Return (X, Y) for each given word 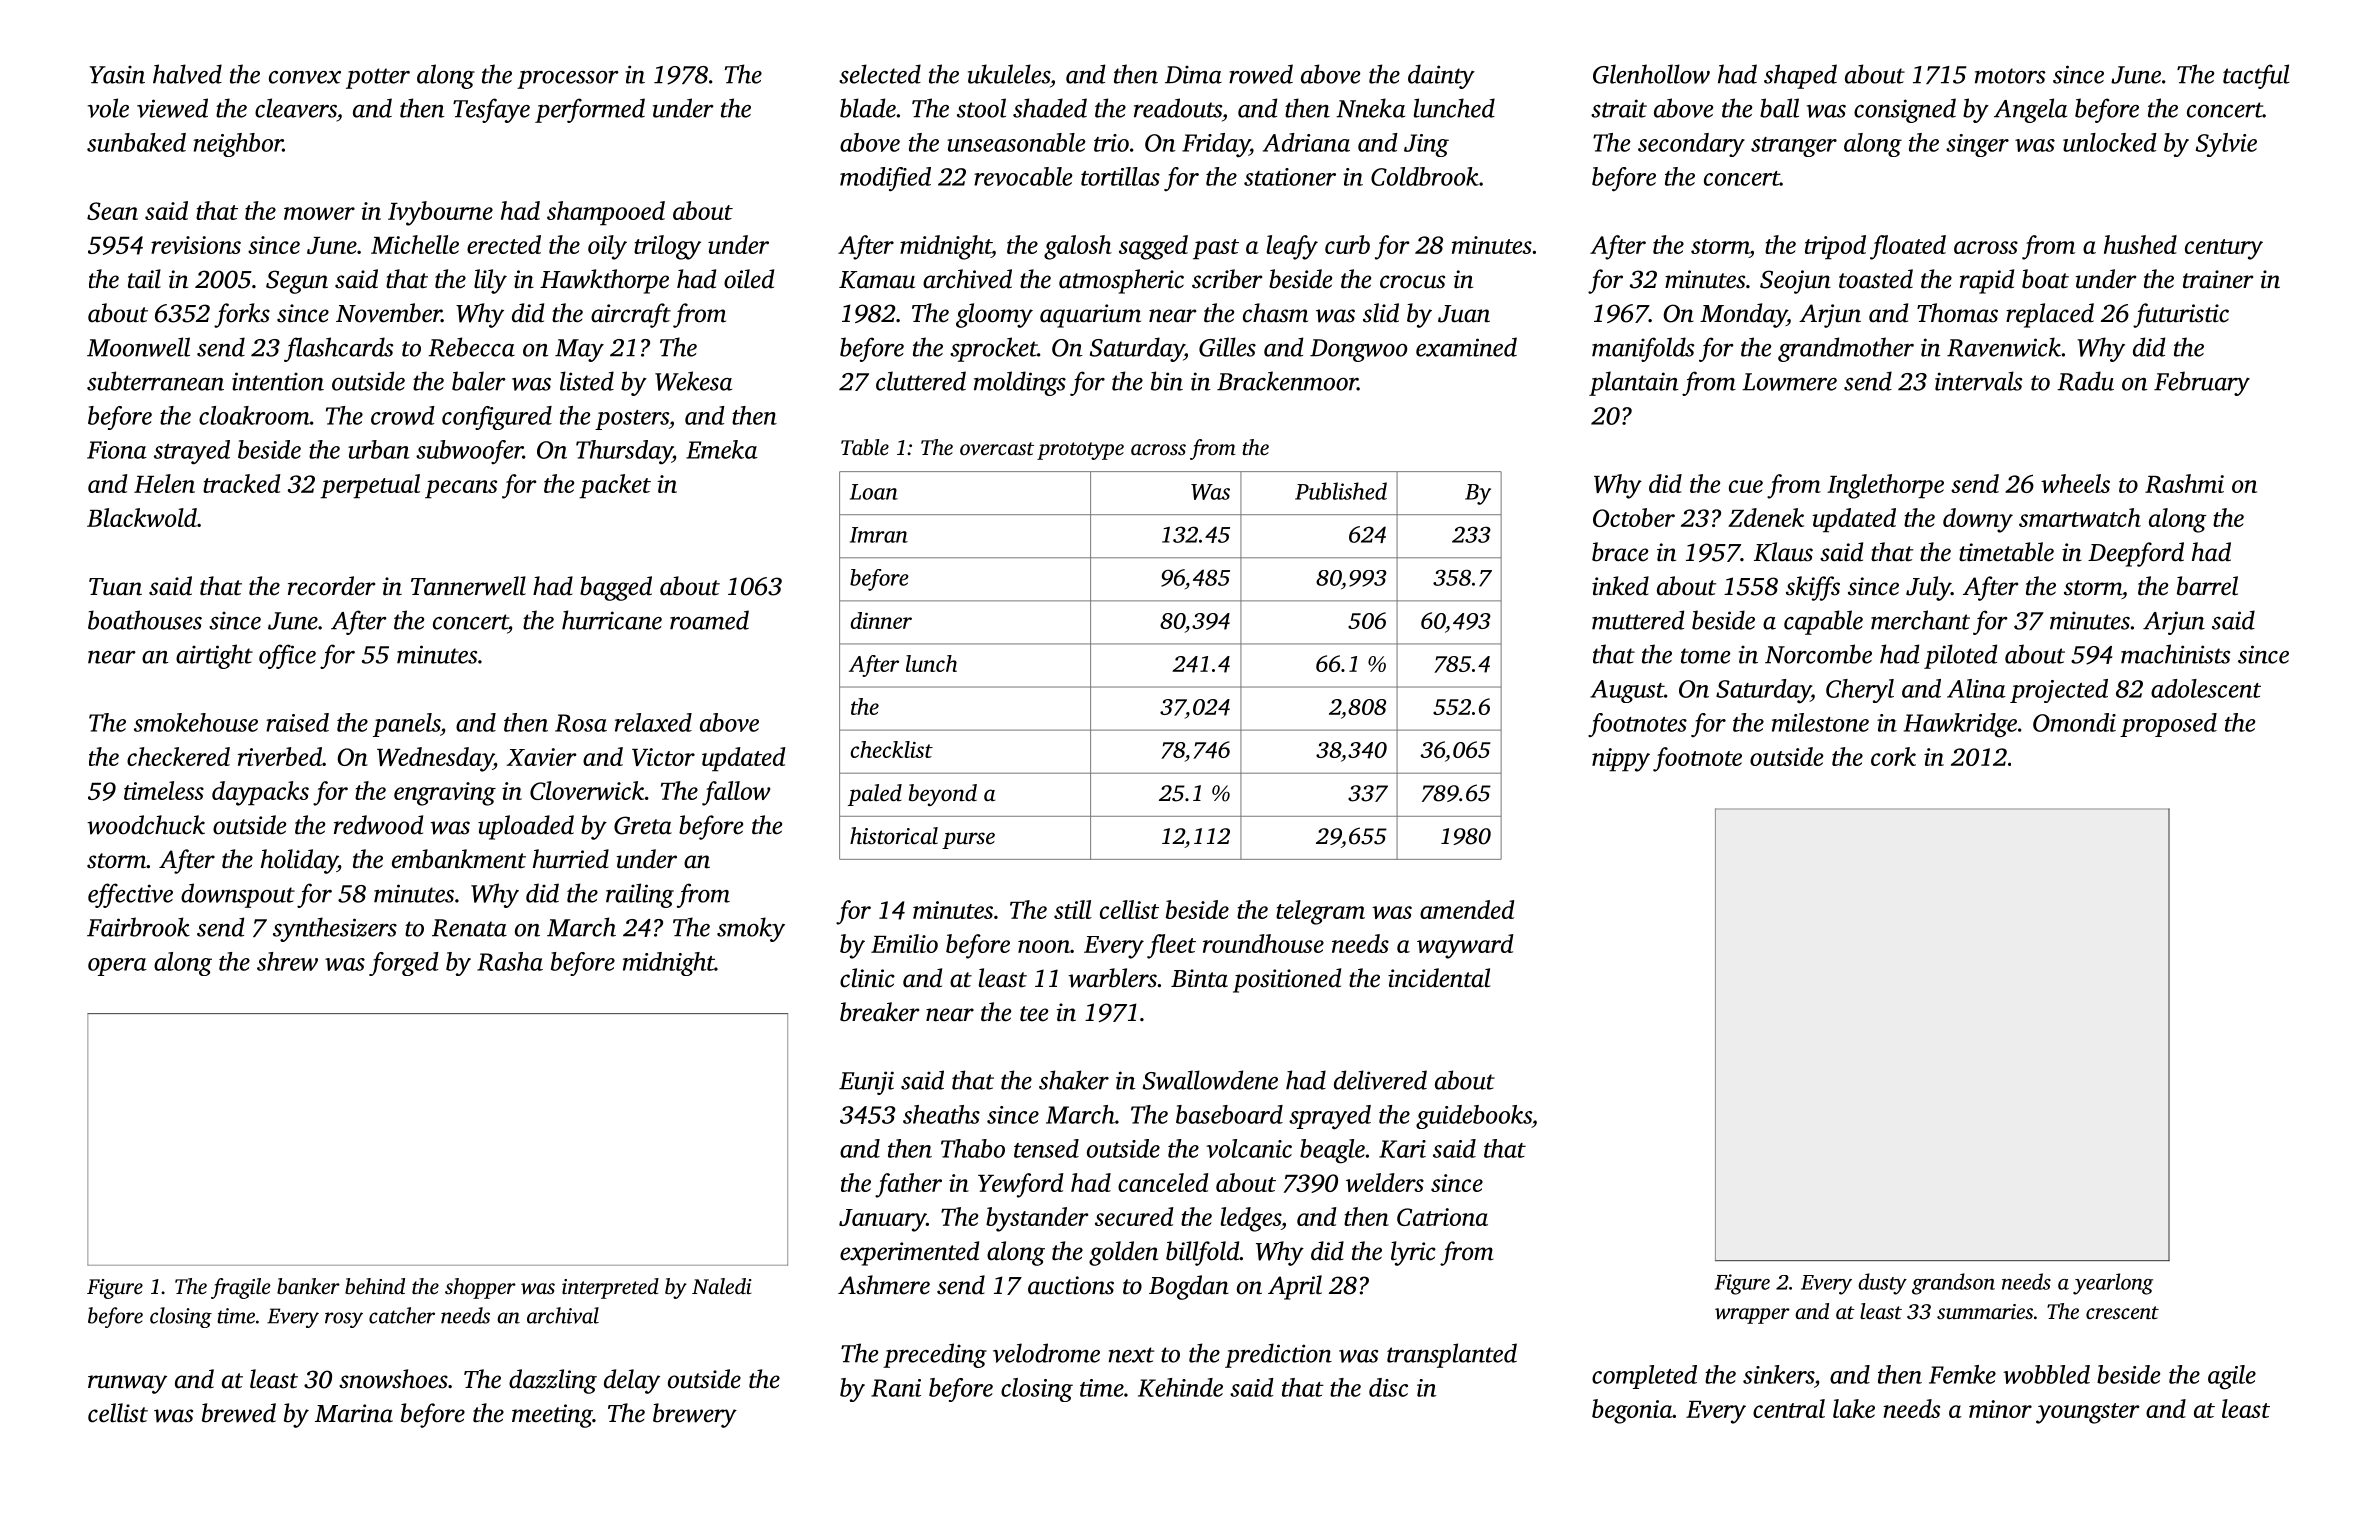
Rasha (510, 961)
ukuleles (1009, 74)
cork (1893, 756)
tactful (2256, 76)
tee (1034, 1014)
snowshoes (393, 1379)
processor (568, 80)
